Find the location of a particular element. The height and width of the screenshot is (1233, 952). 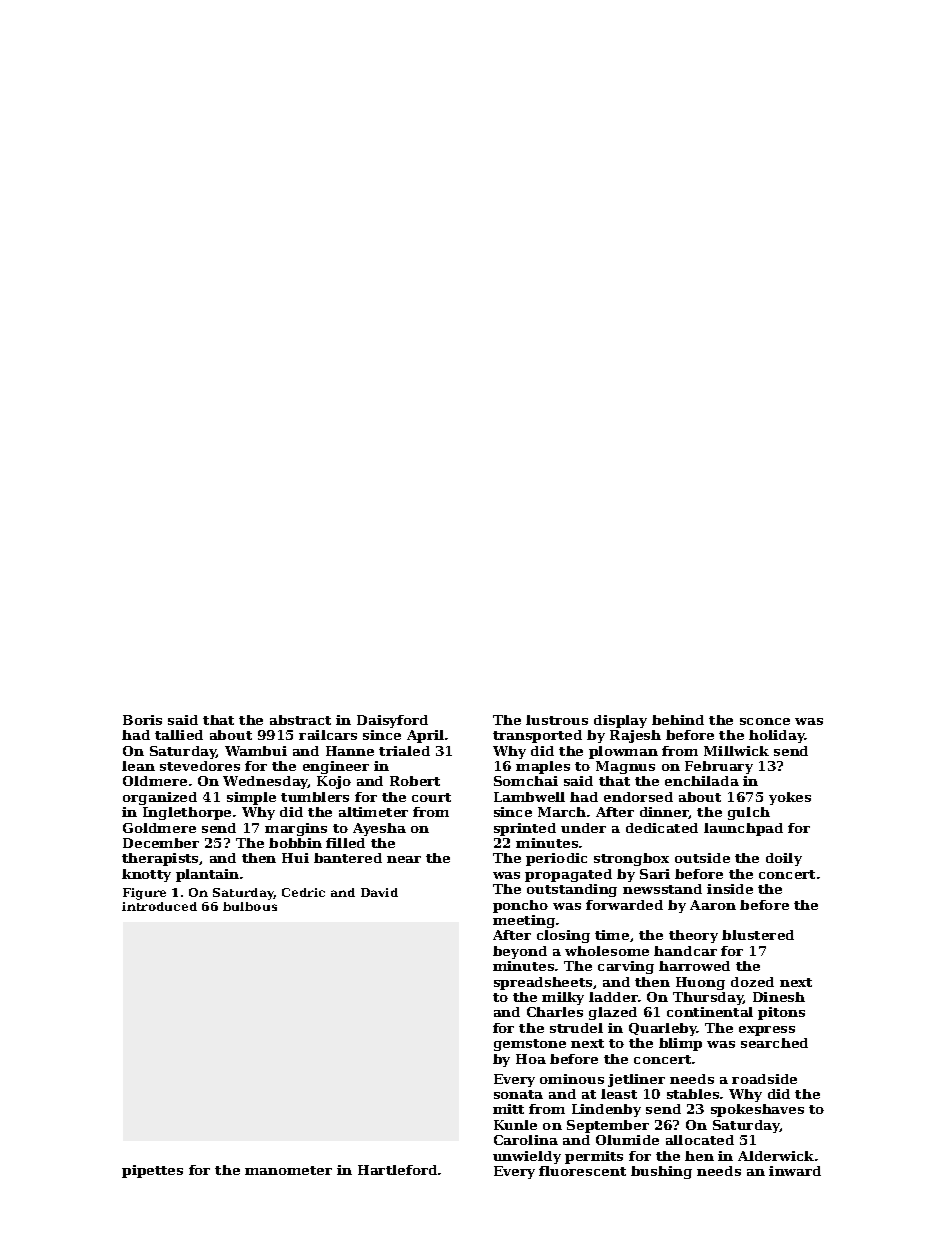

pipettes is located at coordinates (152, 1171).
